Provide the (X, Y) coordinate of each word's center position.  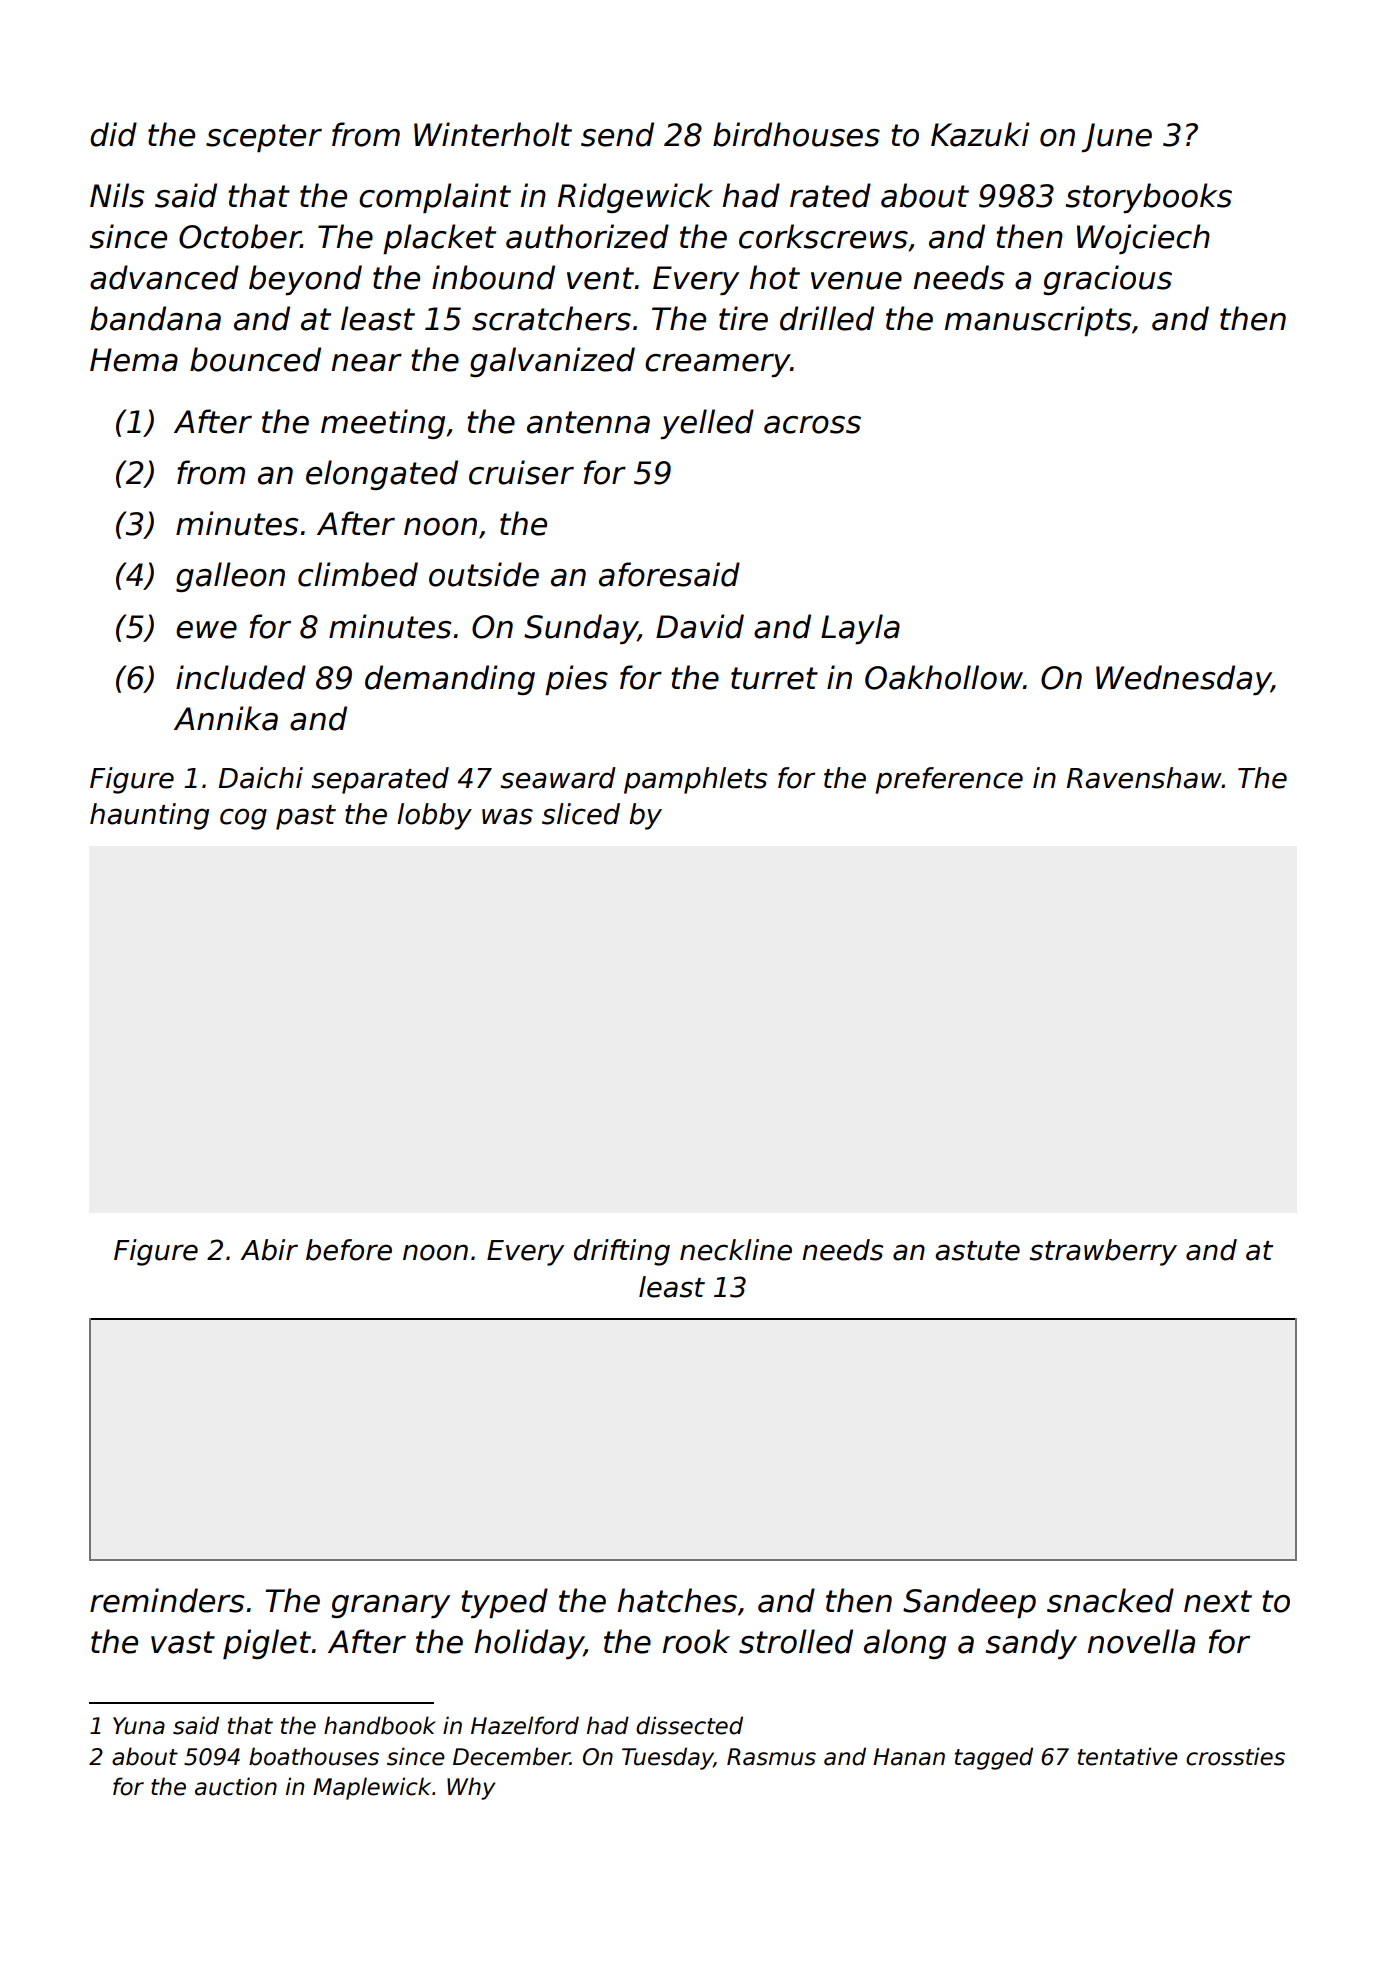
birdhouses (796, 134)
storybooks (1149, 198)
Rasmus (771, 1757)
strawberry (1103, 1252)
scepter (264, 138)
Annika (226, 718)
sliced (581, 814)
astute (977, 1251)
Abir (269, 1250)
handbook (380, 1725)
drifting (622, 1252)
